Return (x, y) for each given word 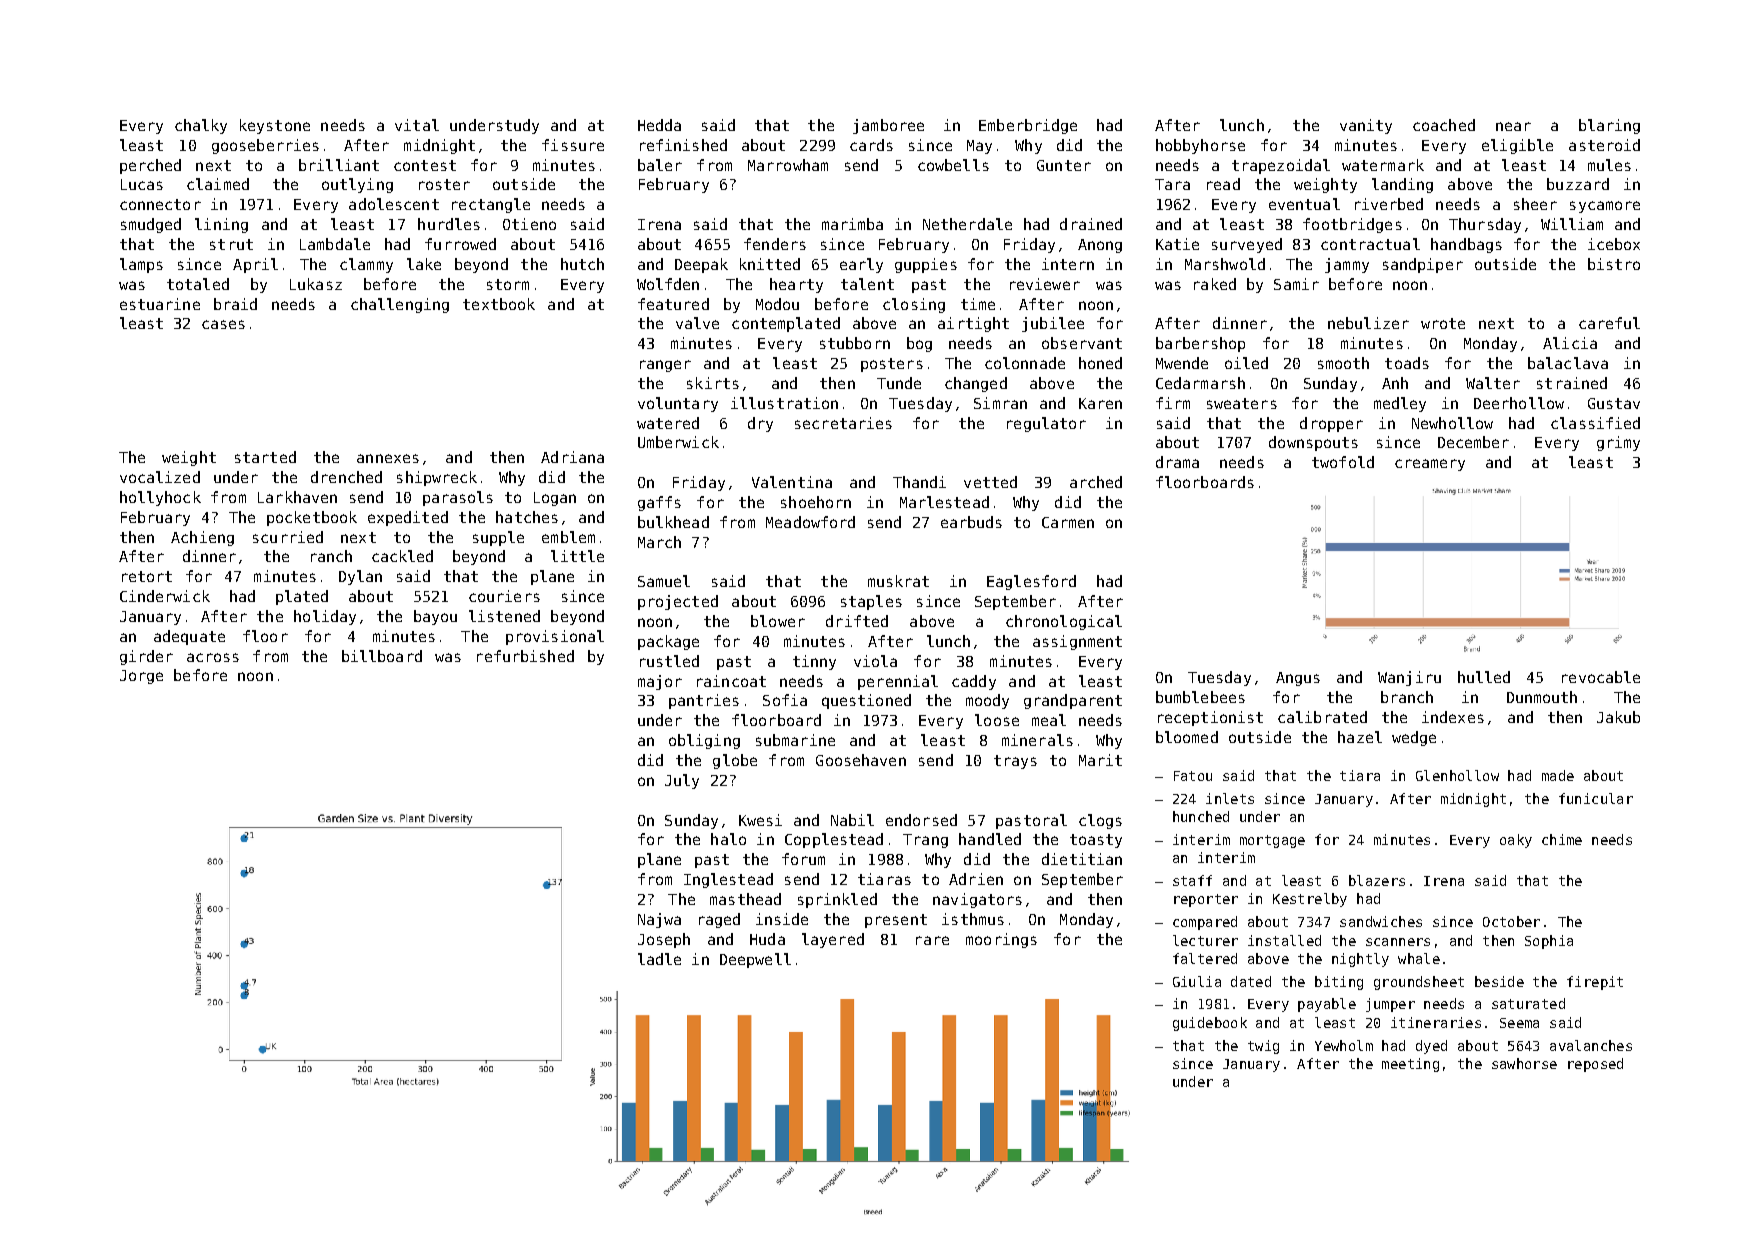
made (1558, 775)
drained (1091, 224)
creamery (1430, 465)
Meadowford (810, 522)
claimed (218, 184)
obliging (704, 741)
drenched (346, 477)
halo (728, 839)
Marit (1100, 760)
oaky (1516, 841)
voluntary (678, 404)
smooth (1343, 363)
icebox (1614, 244)
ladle (659, 959)
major (660, 682)
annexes (388, 458)
